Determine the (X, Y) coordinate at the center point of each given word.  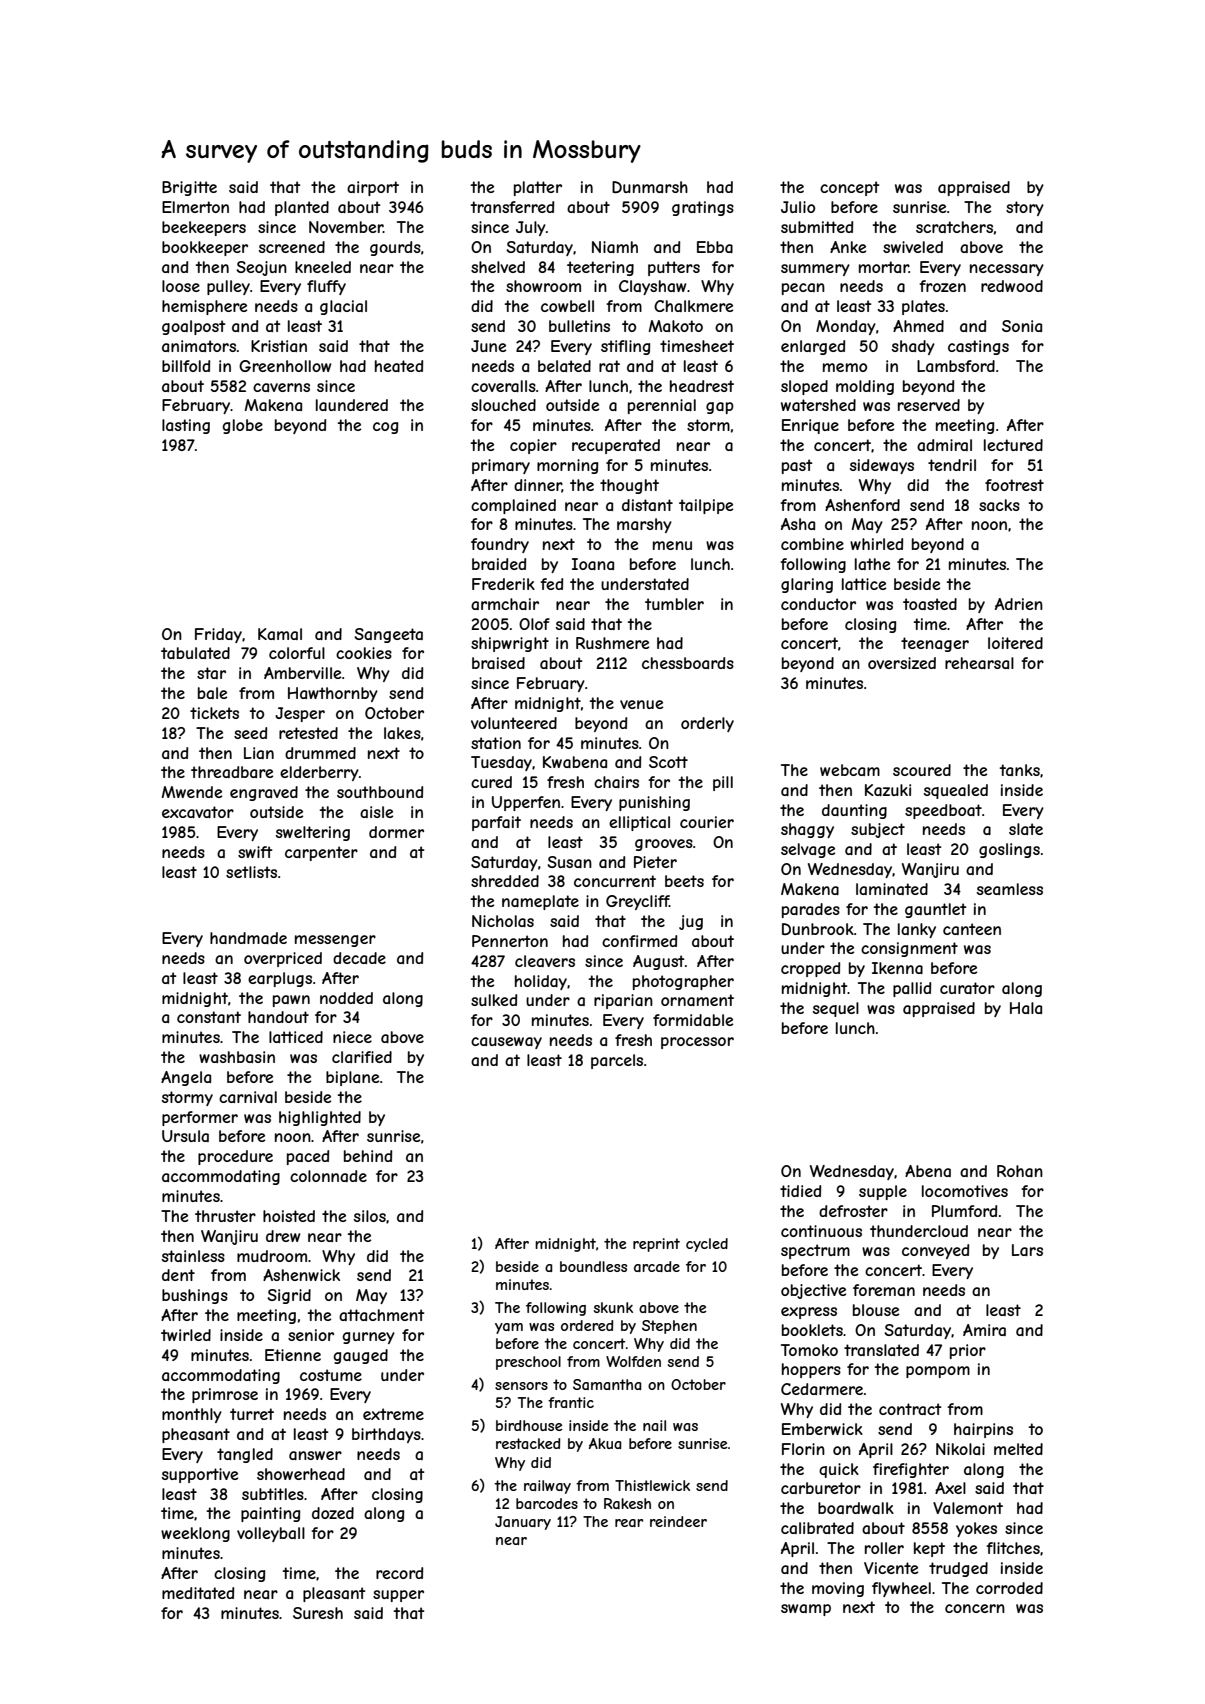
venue (641, 704)
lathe (872, 564)
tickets (214, 713)
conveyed (935, 1251)
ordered (587, 1325)
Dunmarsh (650, 187)
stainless (193, 1256)
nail (654, 1425)
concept (850, 188)
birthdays (386, 1435)
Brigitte (189, 188)
